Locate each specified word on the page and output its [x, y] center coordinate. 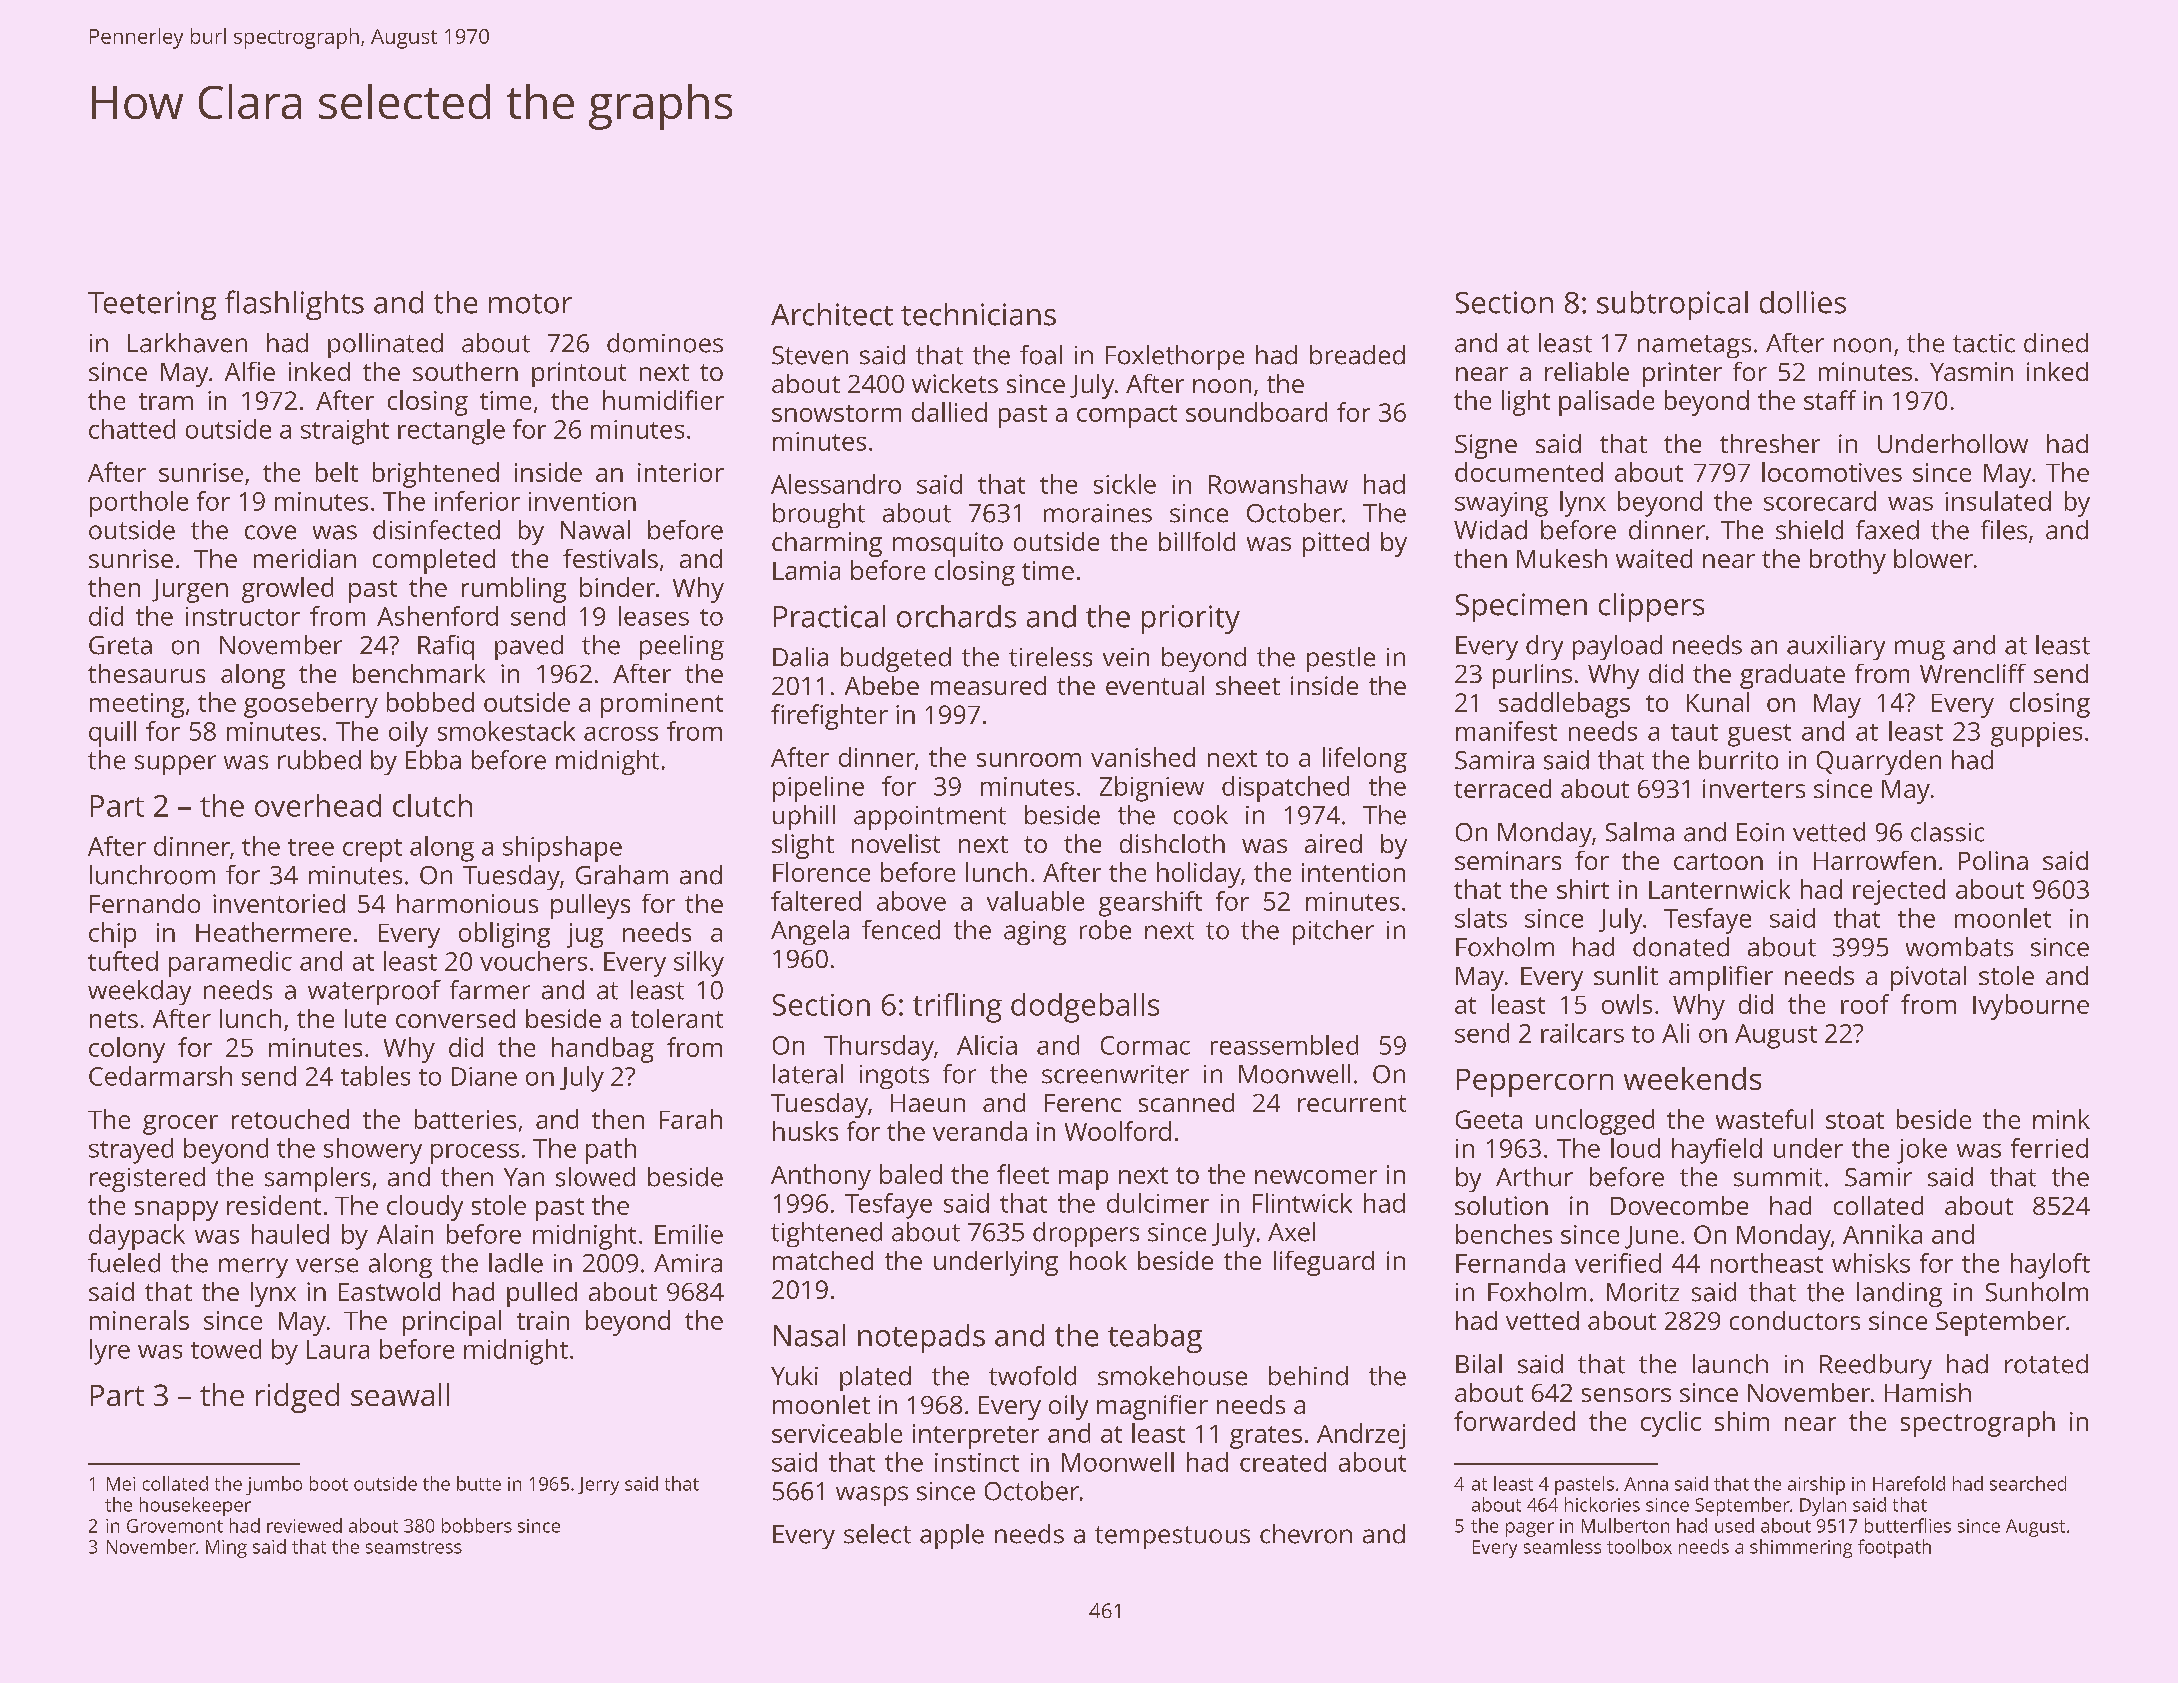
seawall [400, 1394]
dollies [1803, 302]
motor [530, 304]
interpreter [976, 1436]
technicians [978, 314]
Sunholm [2037, 1292]
